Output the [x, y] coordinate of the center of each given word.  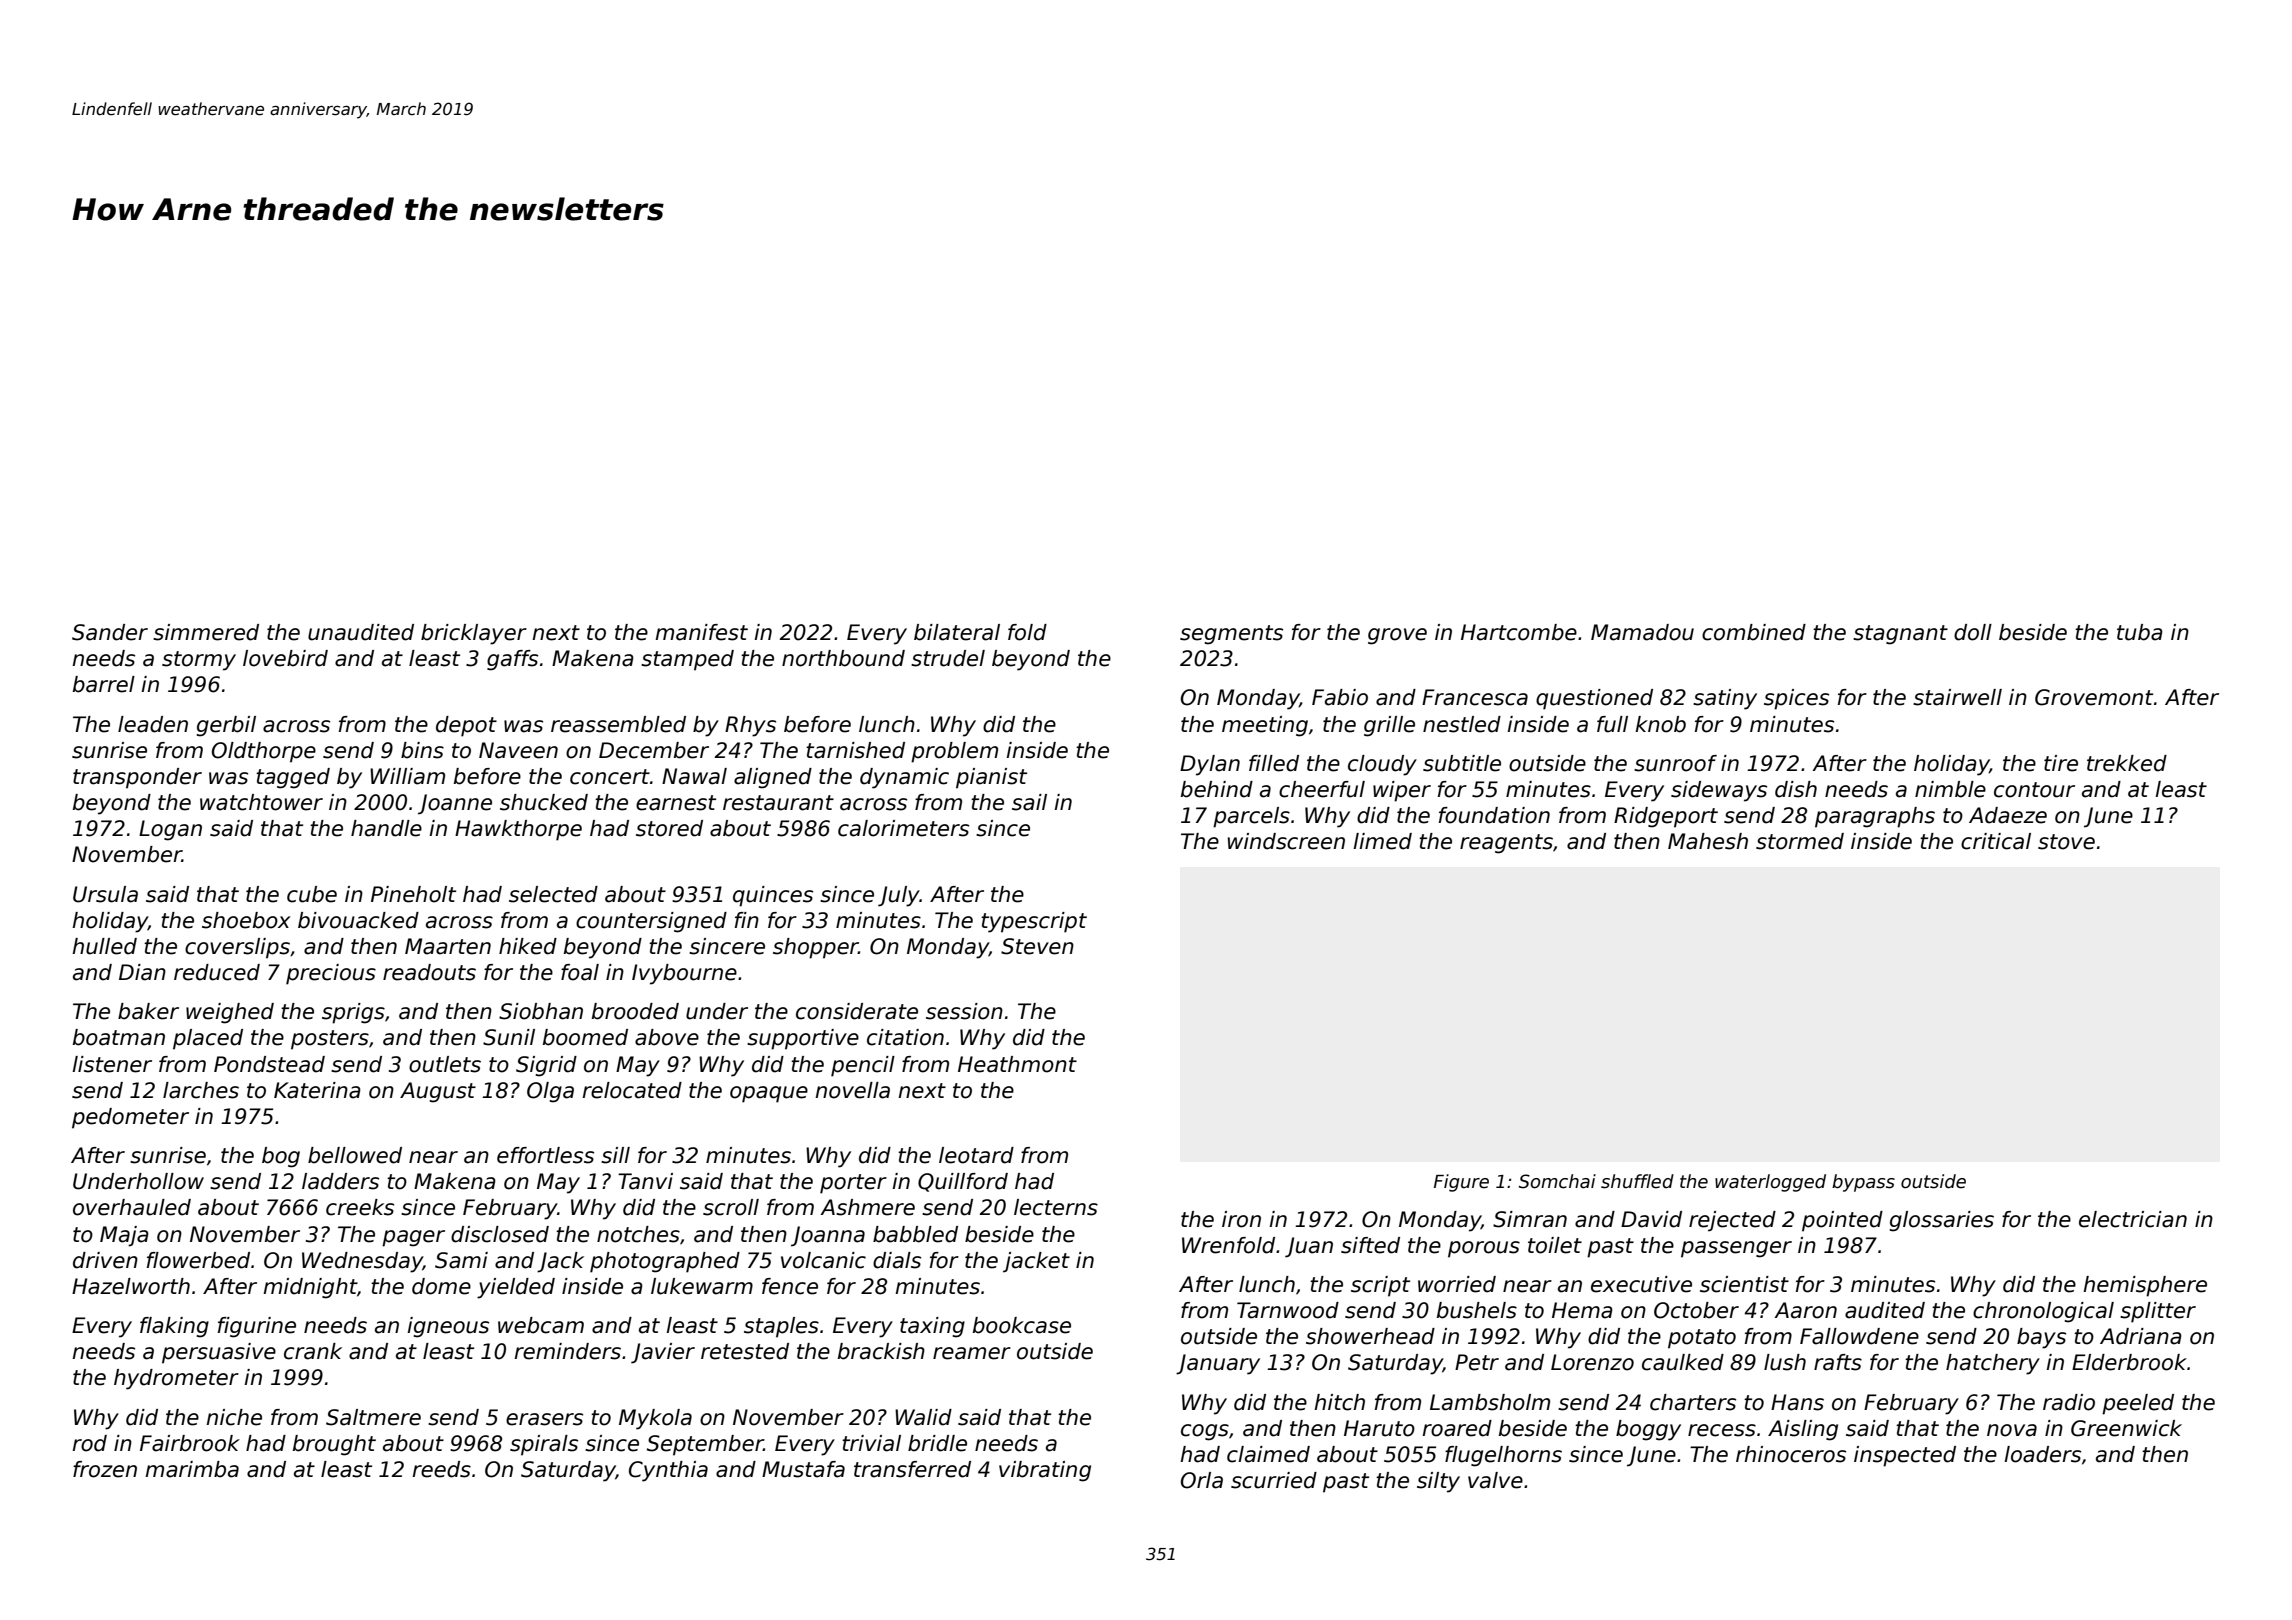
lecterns [1056, 1207]
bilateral [957, 632]
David [1651, 1219]
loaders [2042, 1454]
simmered [206, 632]
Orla [1202, 1480]
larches [201, 1090]
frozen [105, 1469]
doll [1973, 632]
